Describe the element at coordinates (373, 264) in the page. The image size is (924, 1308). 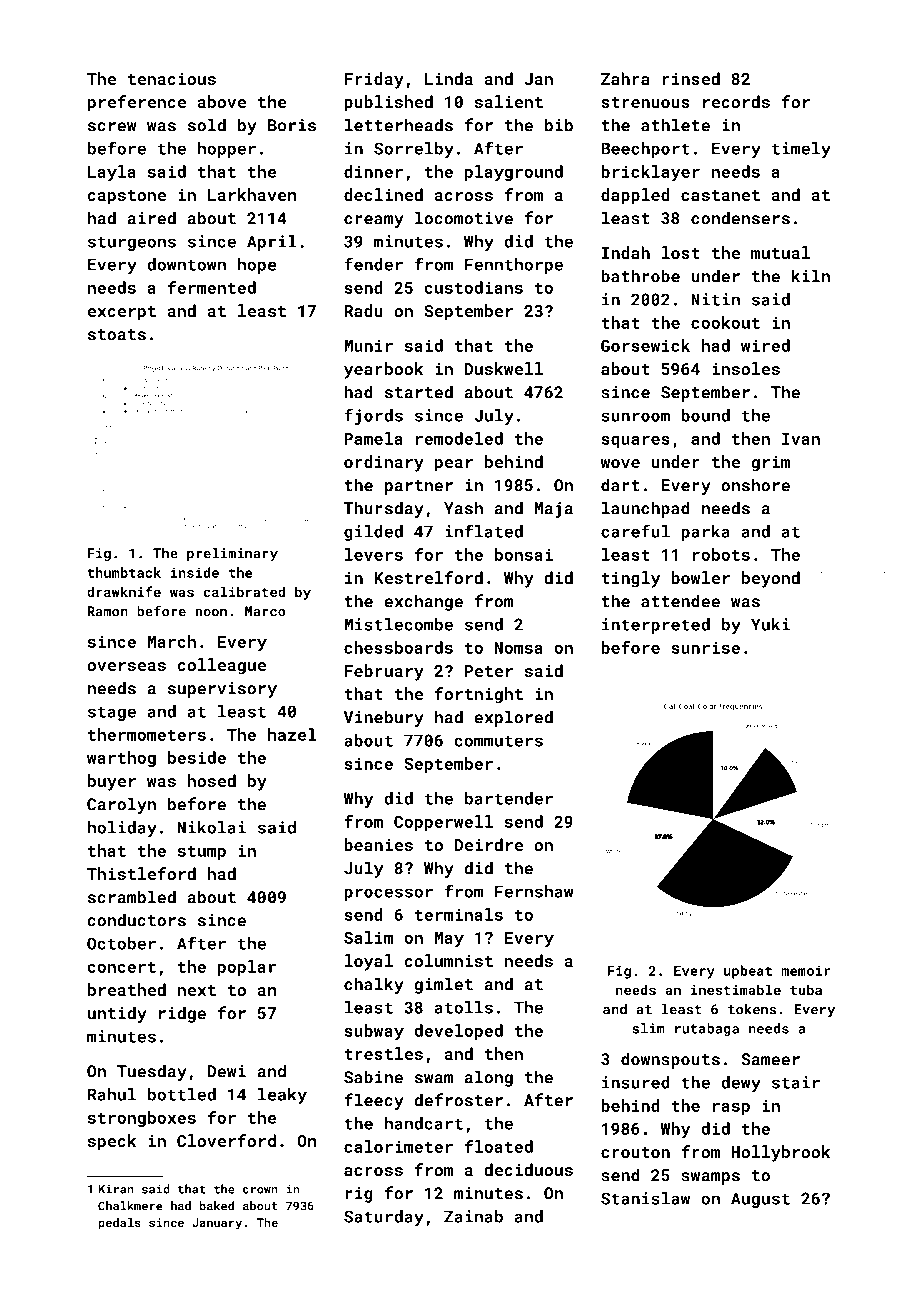
I see `fender` at that location.
